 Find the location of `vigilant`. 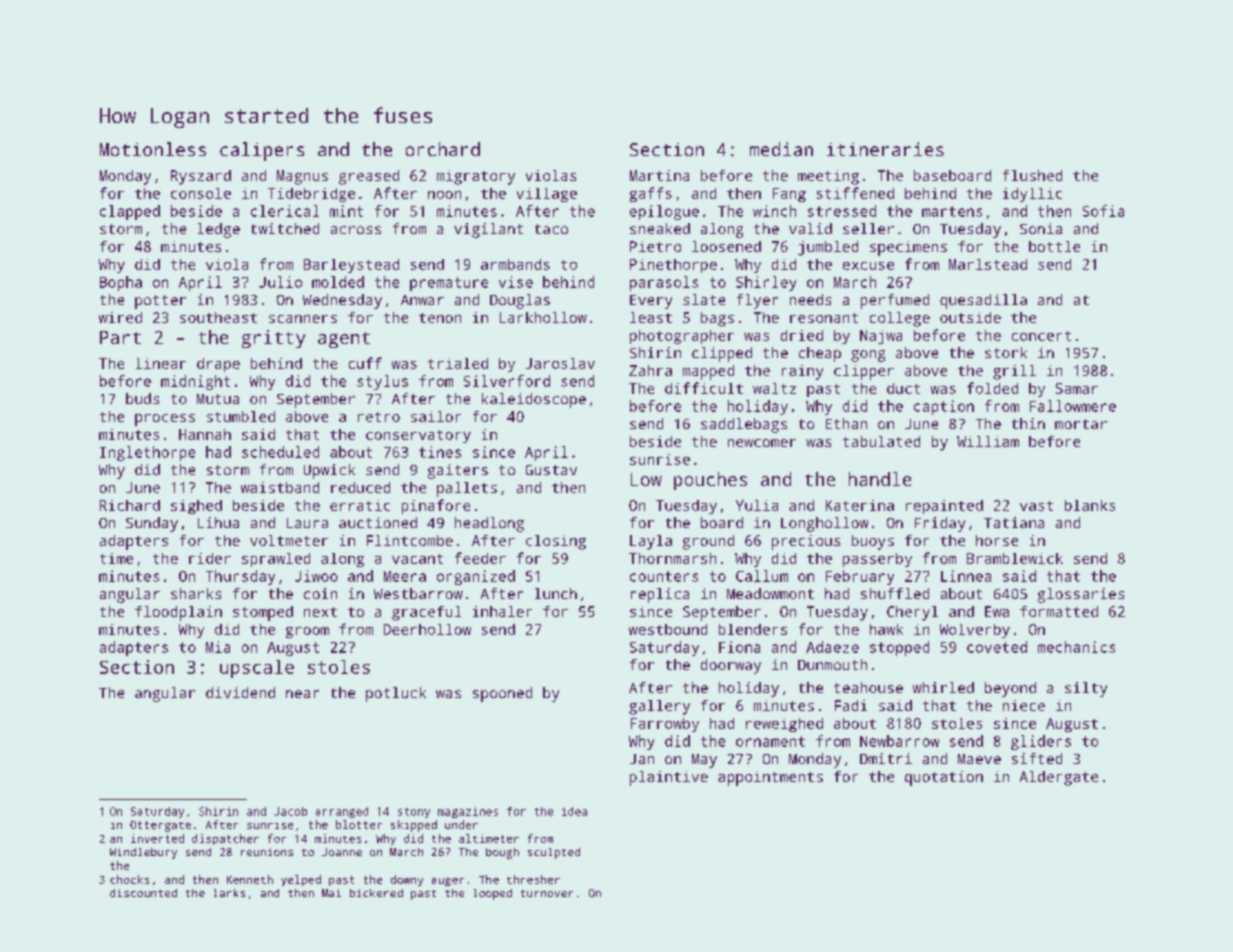

vigilant is located at coordinates (488, 230).
